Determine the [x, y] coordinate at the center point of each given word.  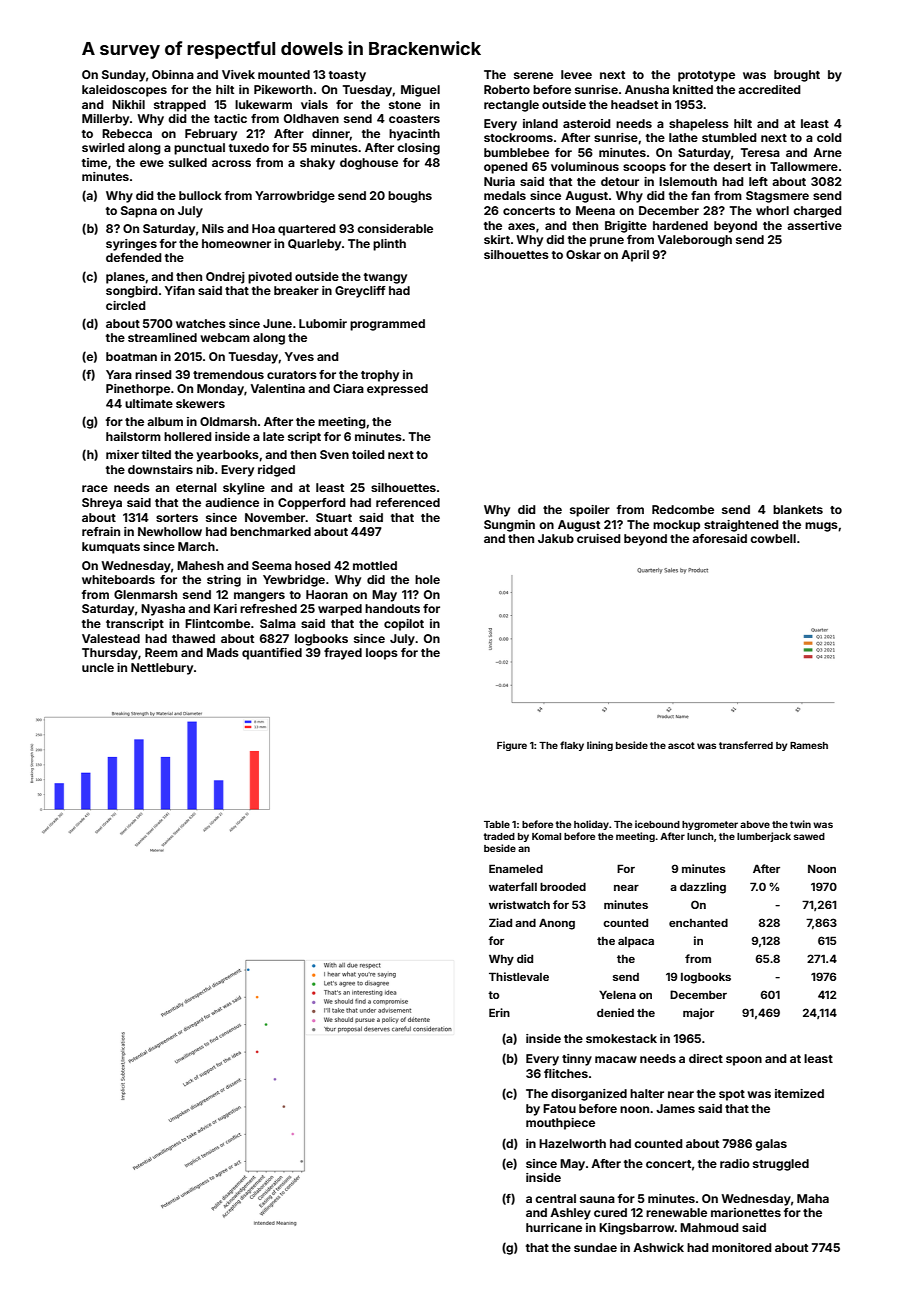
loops [382, 654]
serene [533, 75]
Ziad [500, 922]
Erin [499, 1012]
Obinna [173, 74]
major [698, 1013]
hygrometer [710, 825]
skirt [497, 239]
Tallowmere [804, 166]
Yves [299, 356]
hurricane [554, 1227]
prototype [706, 76]
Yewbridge [294, 581]
